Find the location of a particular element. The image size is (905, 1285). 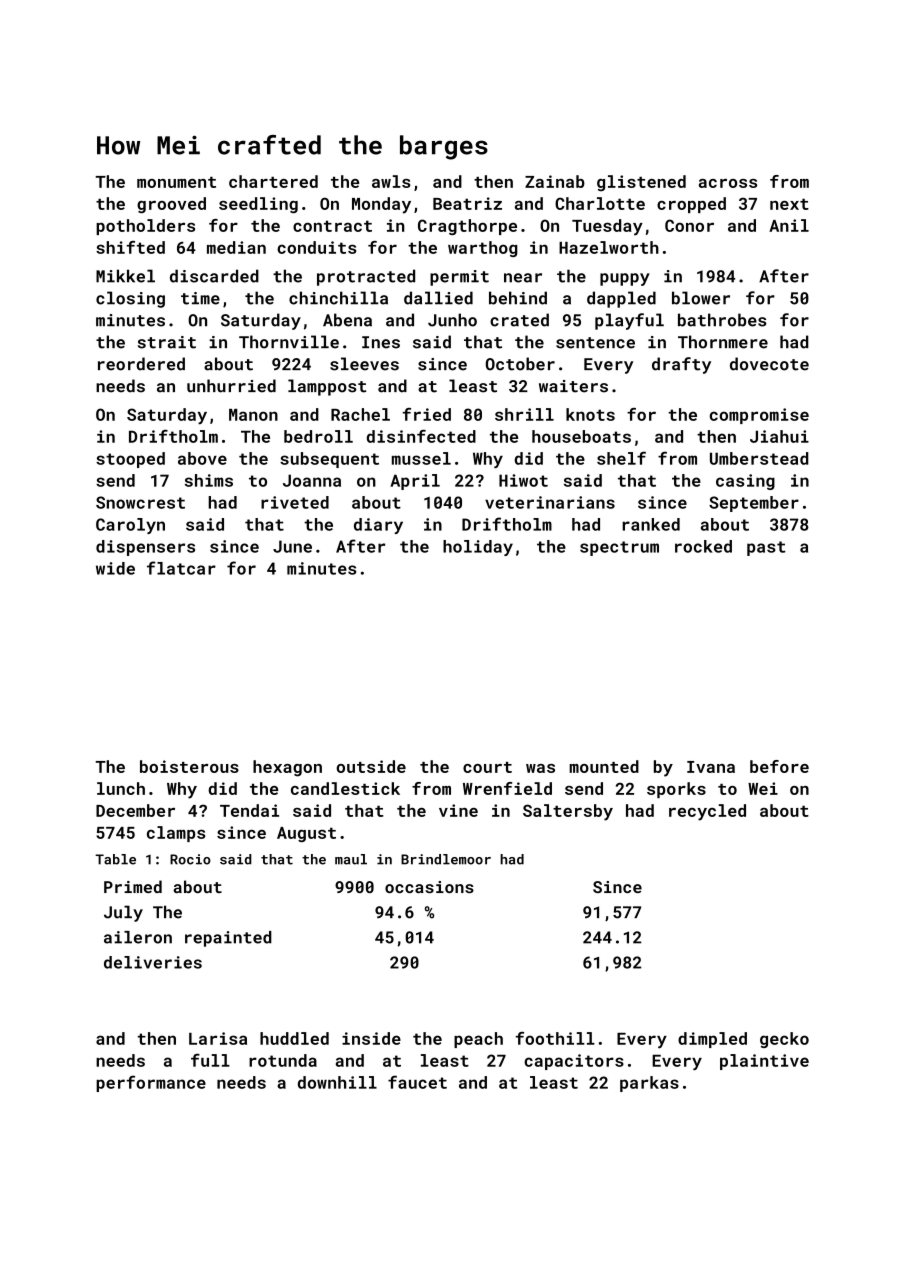

dovecote is located at coordinates (769, 364).
